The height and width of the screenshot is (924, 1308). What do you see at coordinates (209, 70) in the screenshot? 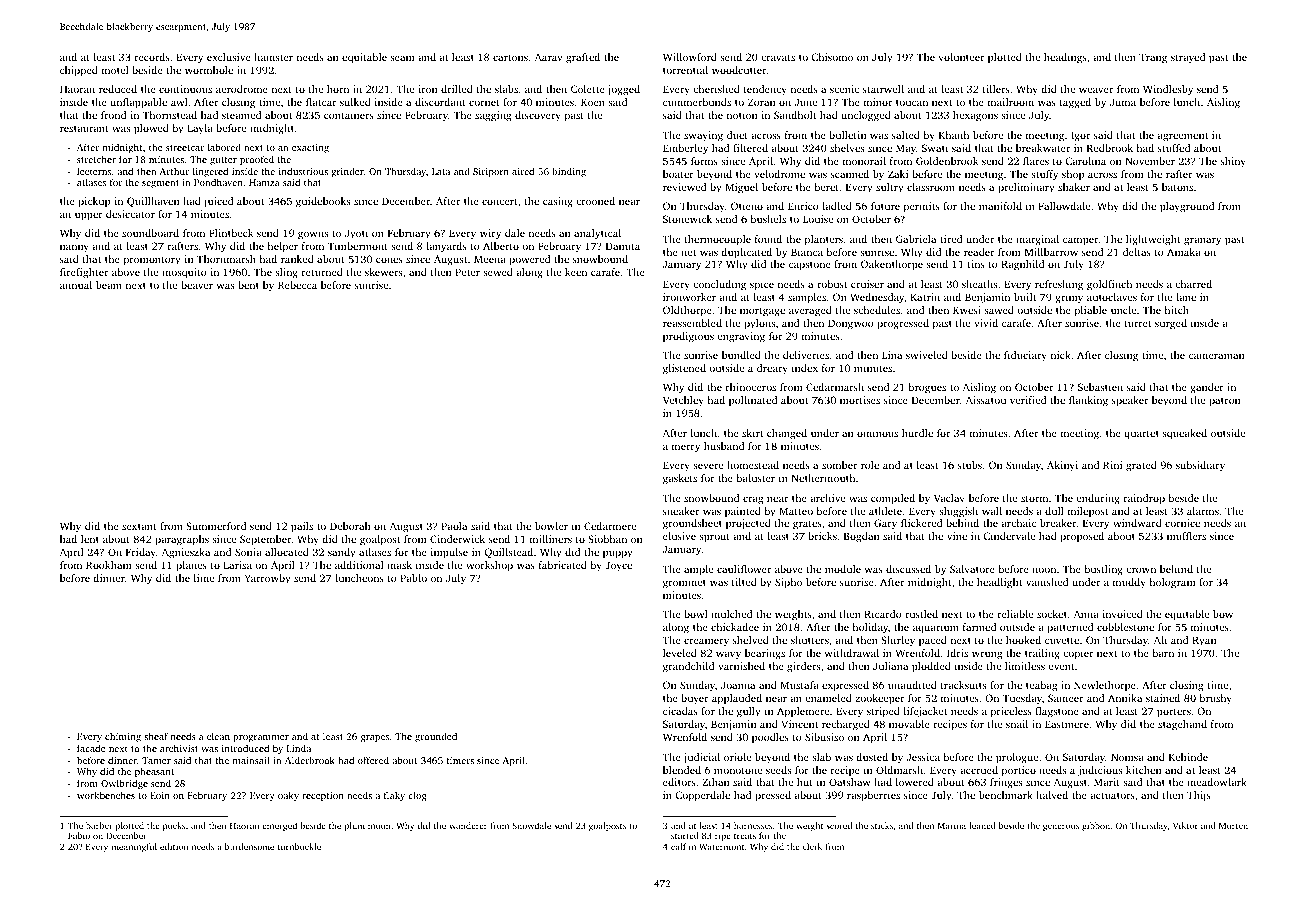
I see `wormhole` at bounding box center [209, 70].
